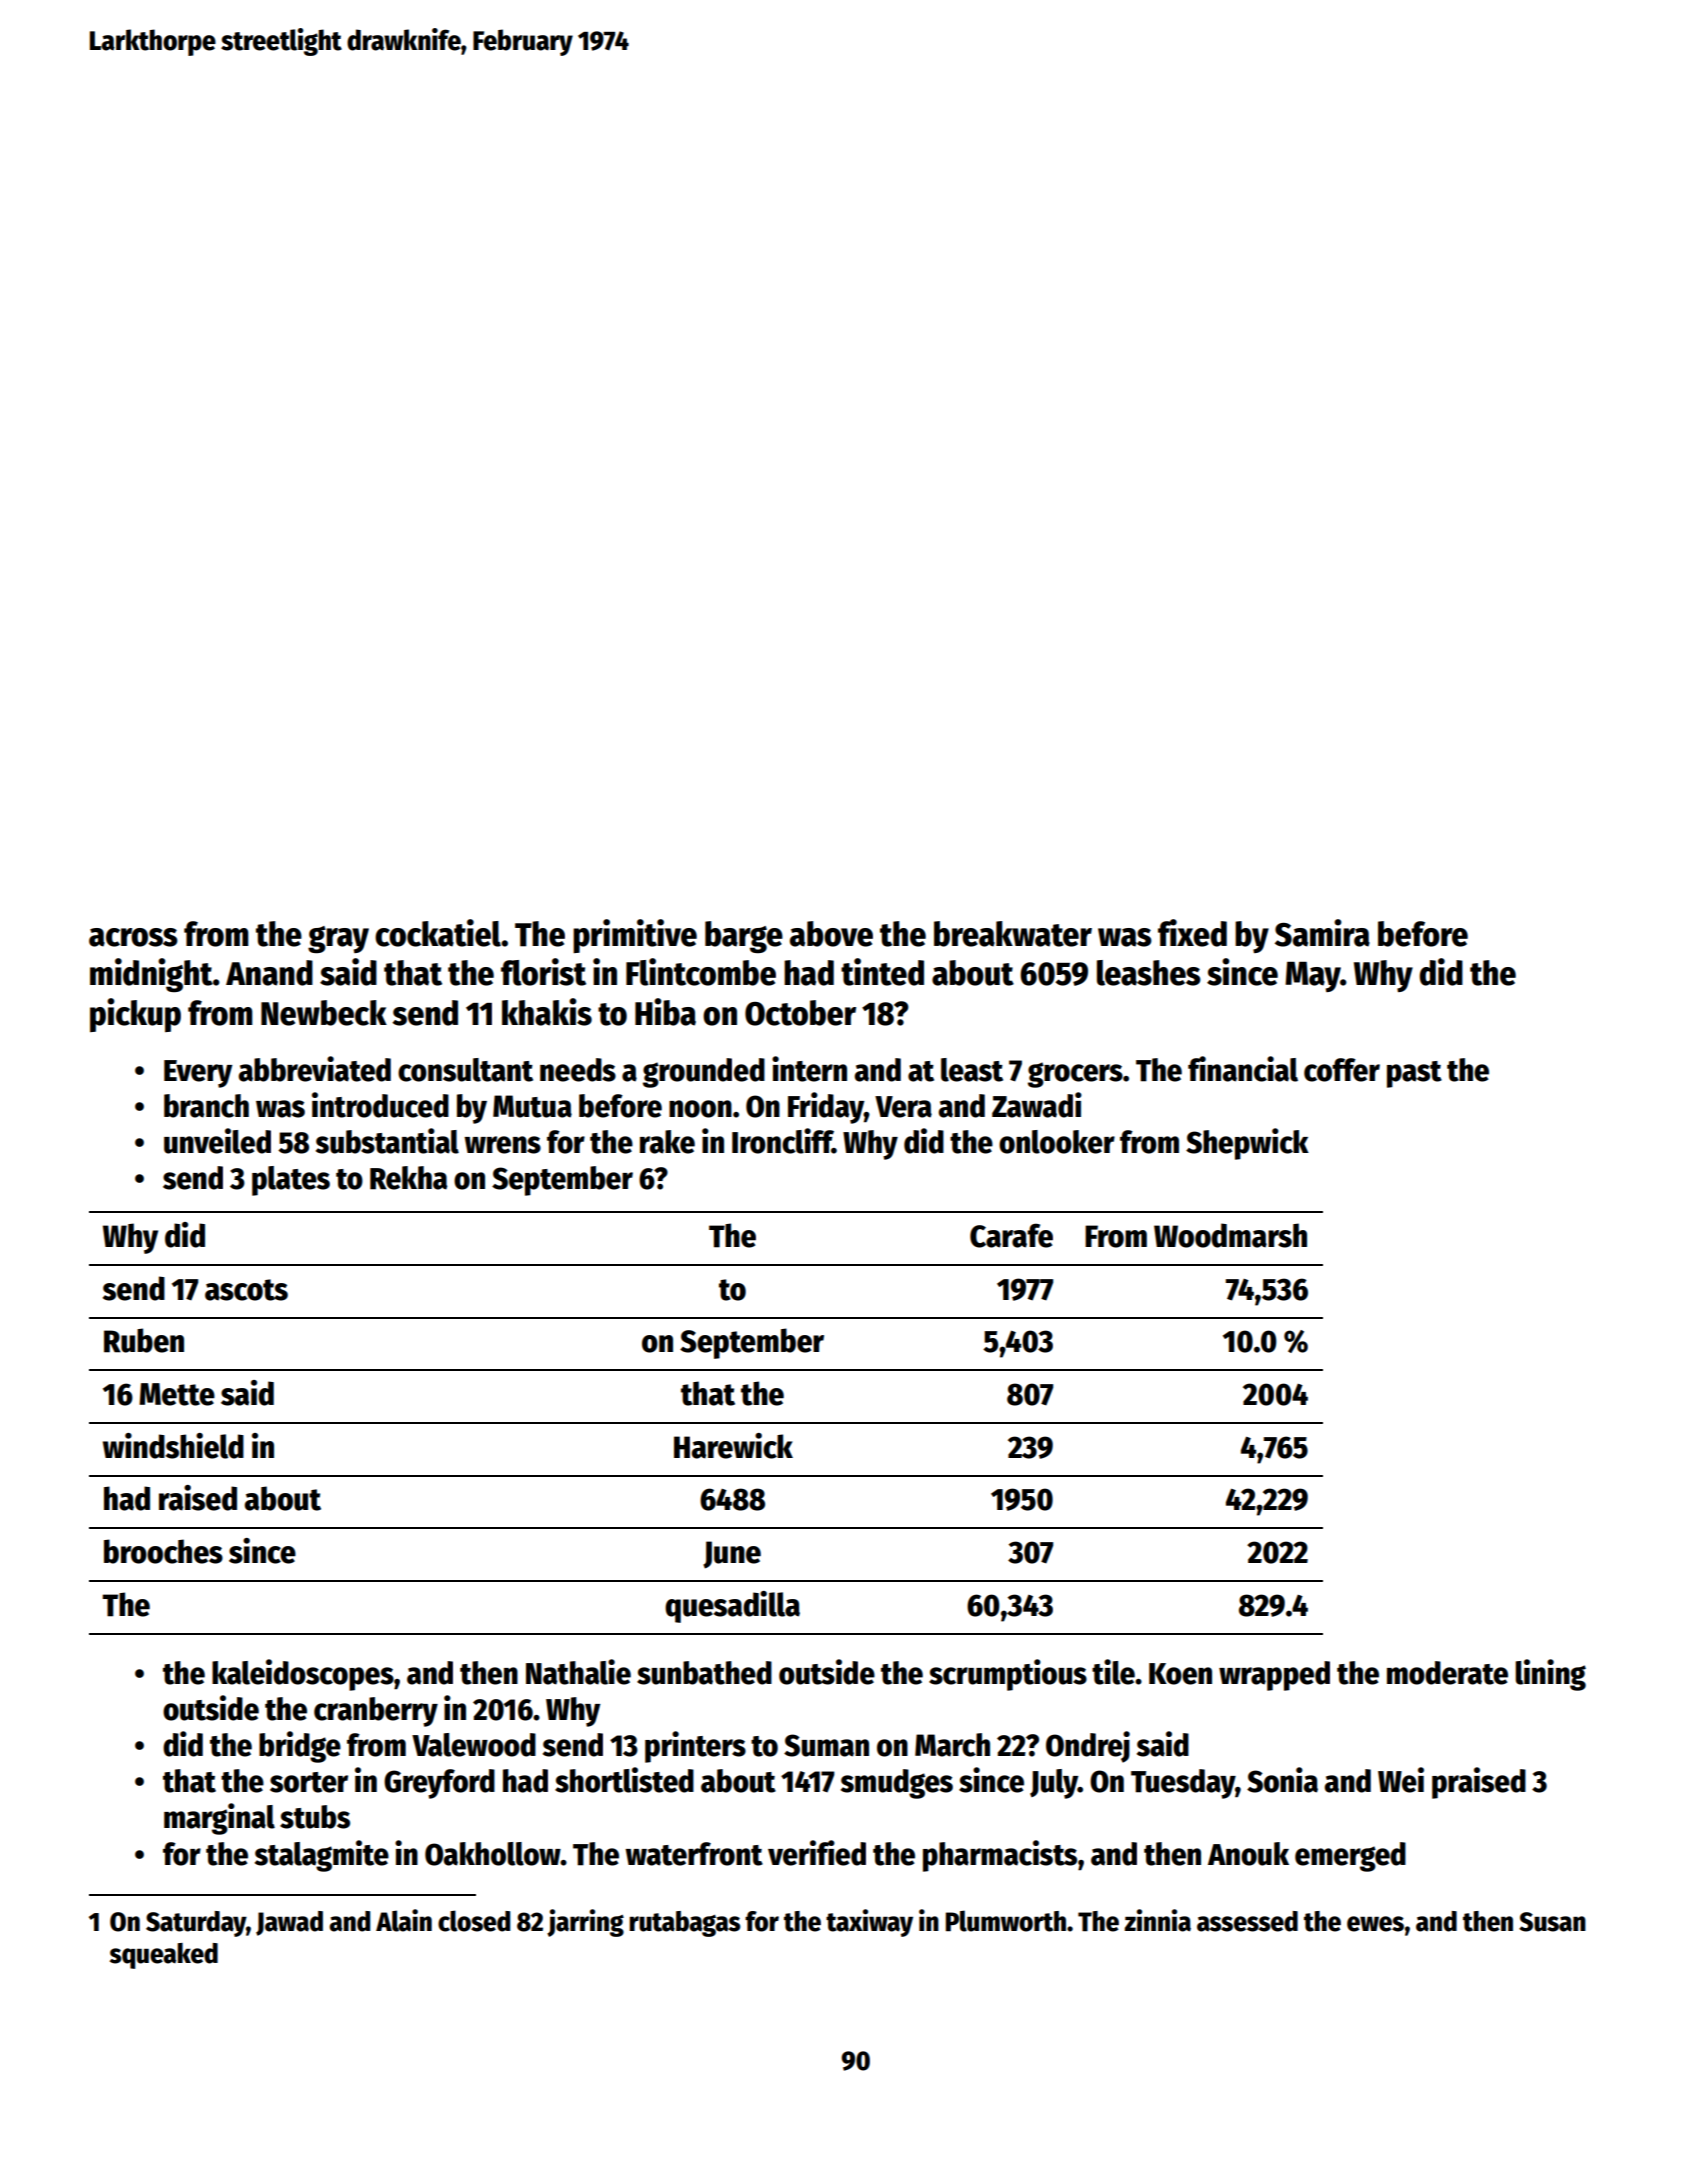  What do you see at coordinates (831, 934) in the screenshot?
I see `above` at bounding box center [831, 934].
